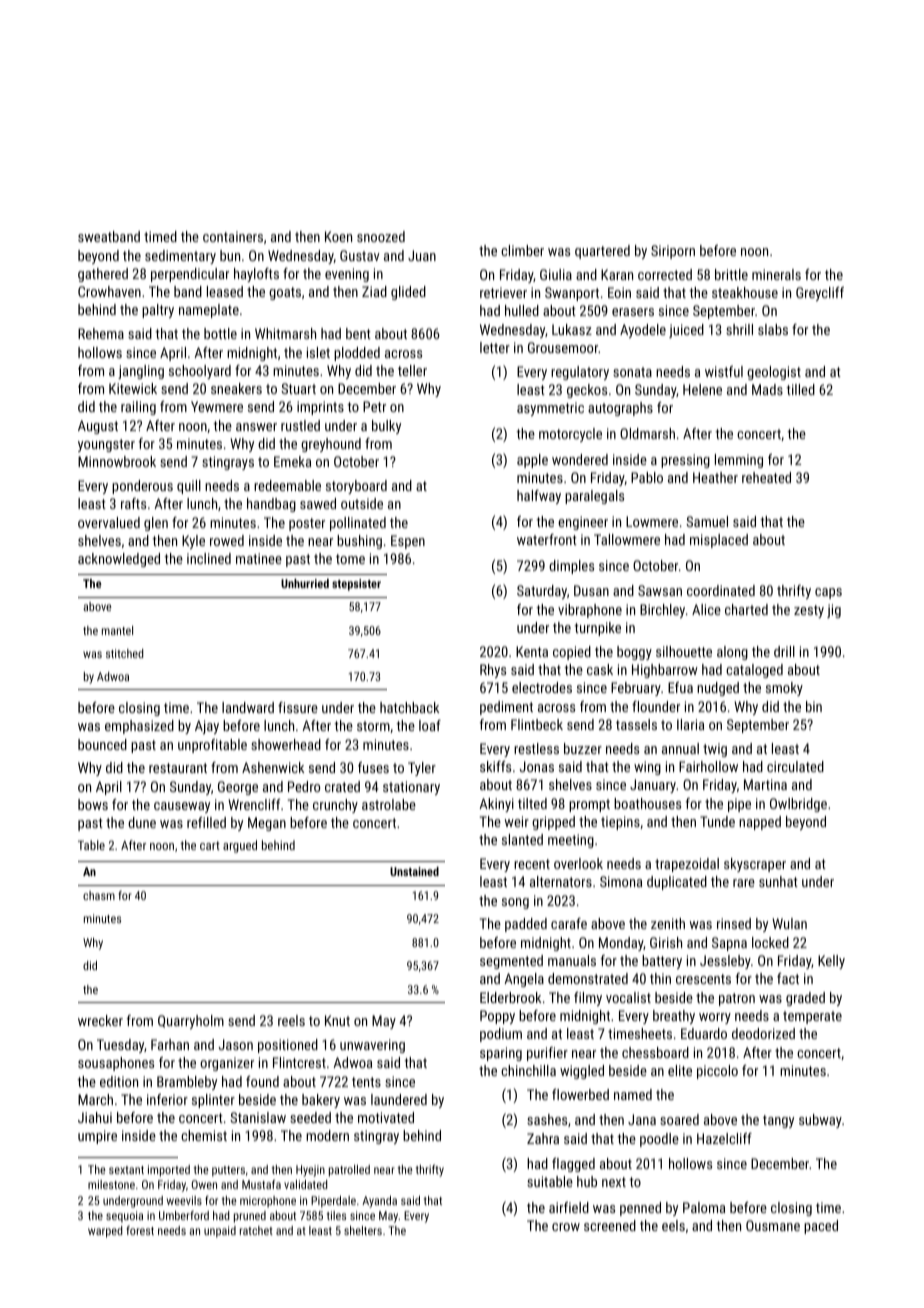  I want to click on Greycliff, so click(820, 294).
